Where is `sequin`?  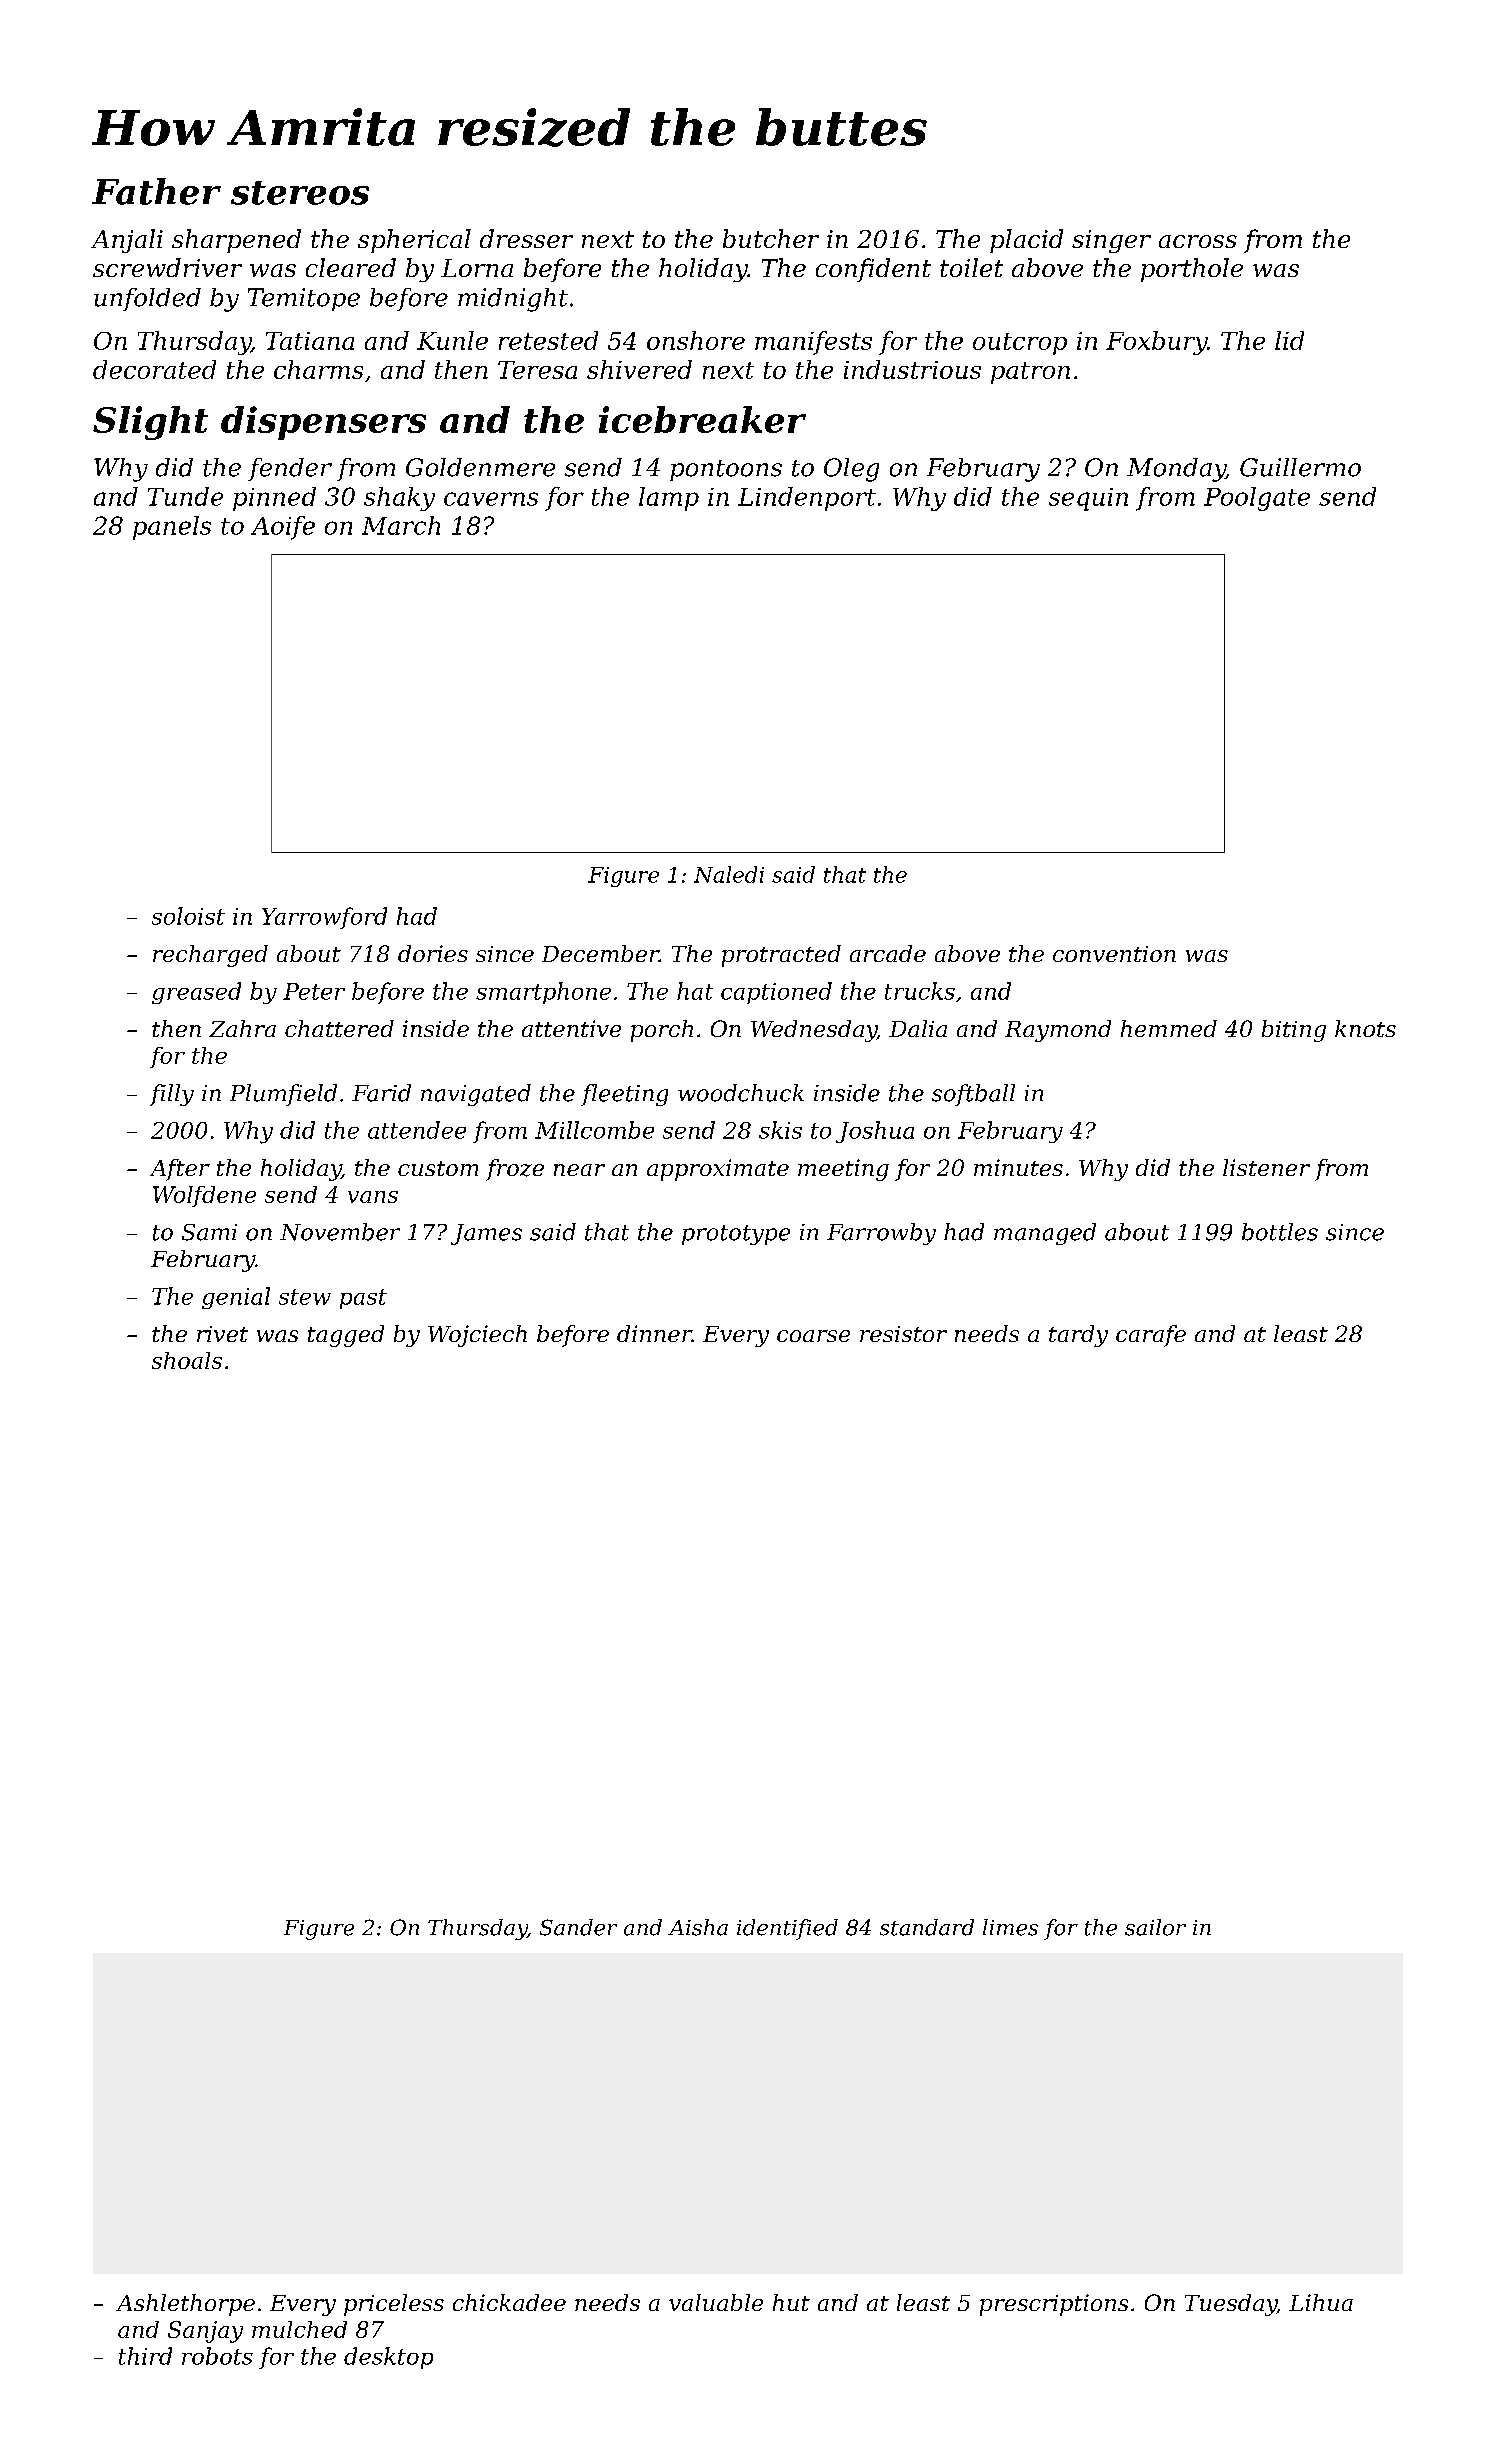
sequin is located at coordinates (1088, 499).
